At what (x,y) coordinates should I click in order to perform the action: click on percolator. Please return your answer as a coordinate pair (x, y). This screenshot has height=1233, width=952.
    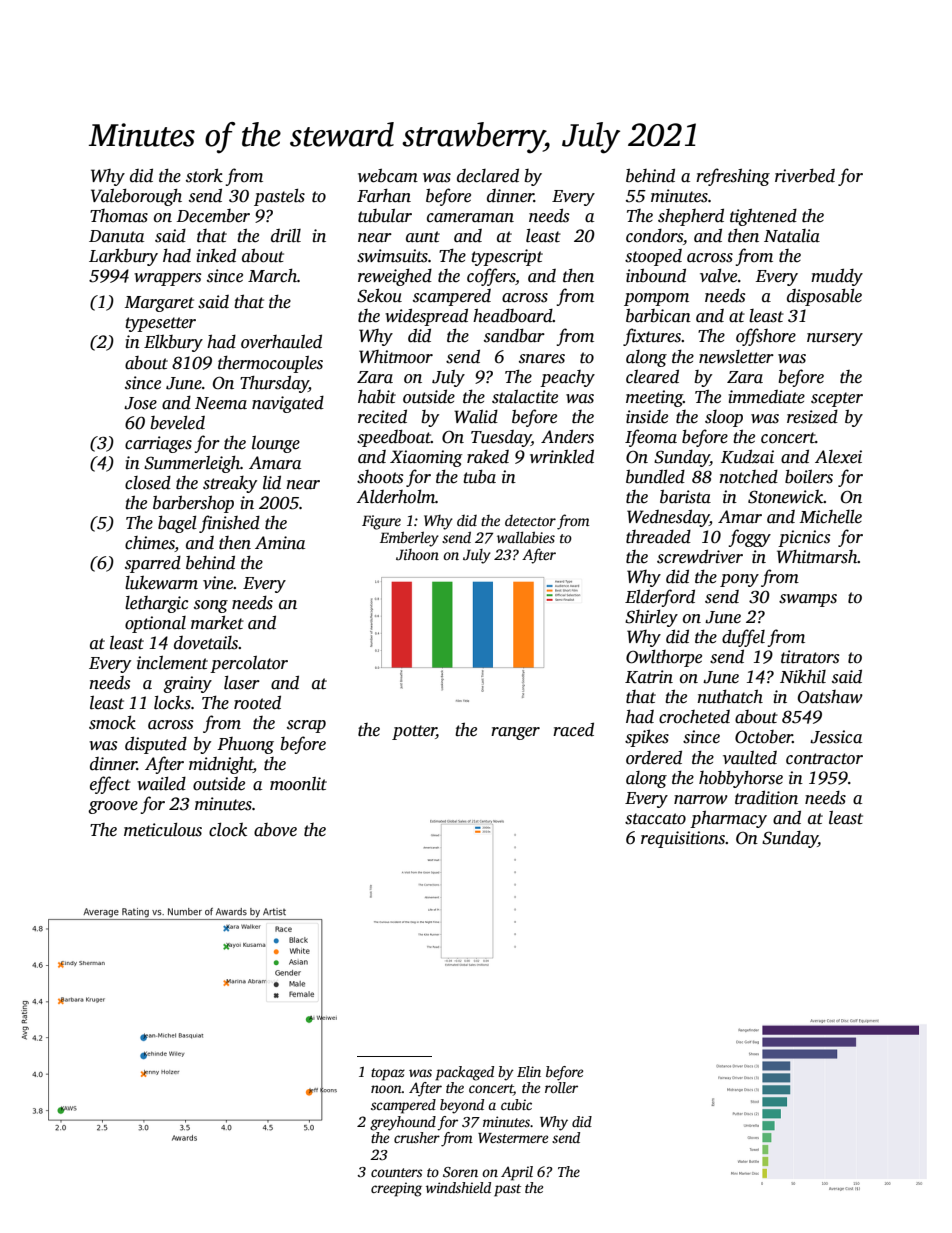
    Looking at the image, I should click on (249, 664).
